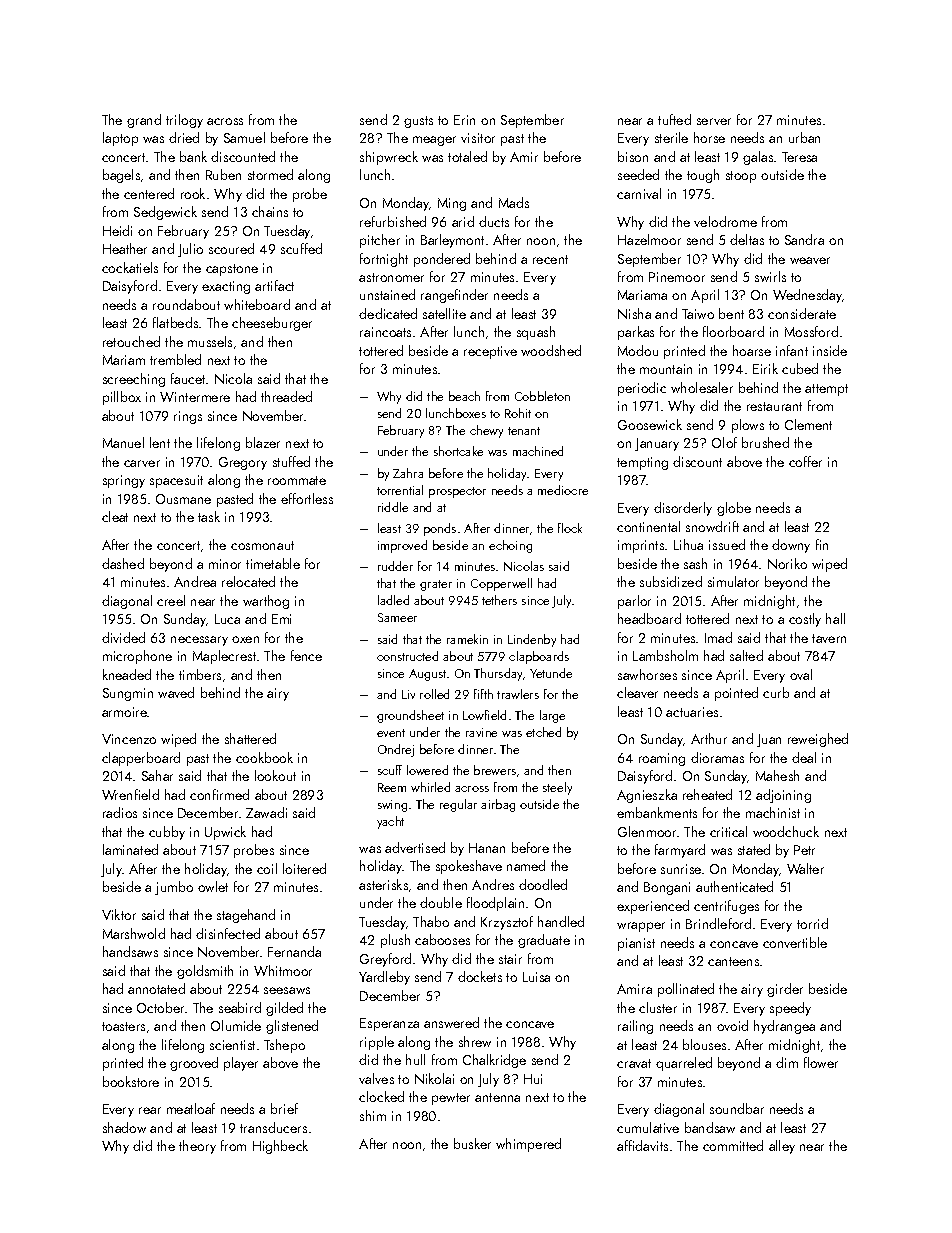  I want to click on alley, so click(782, 1147).
